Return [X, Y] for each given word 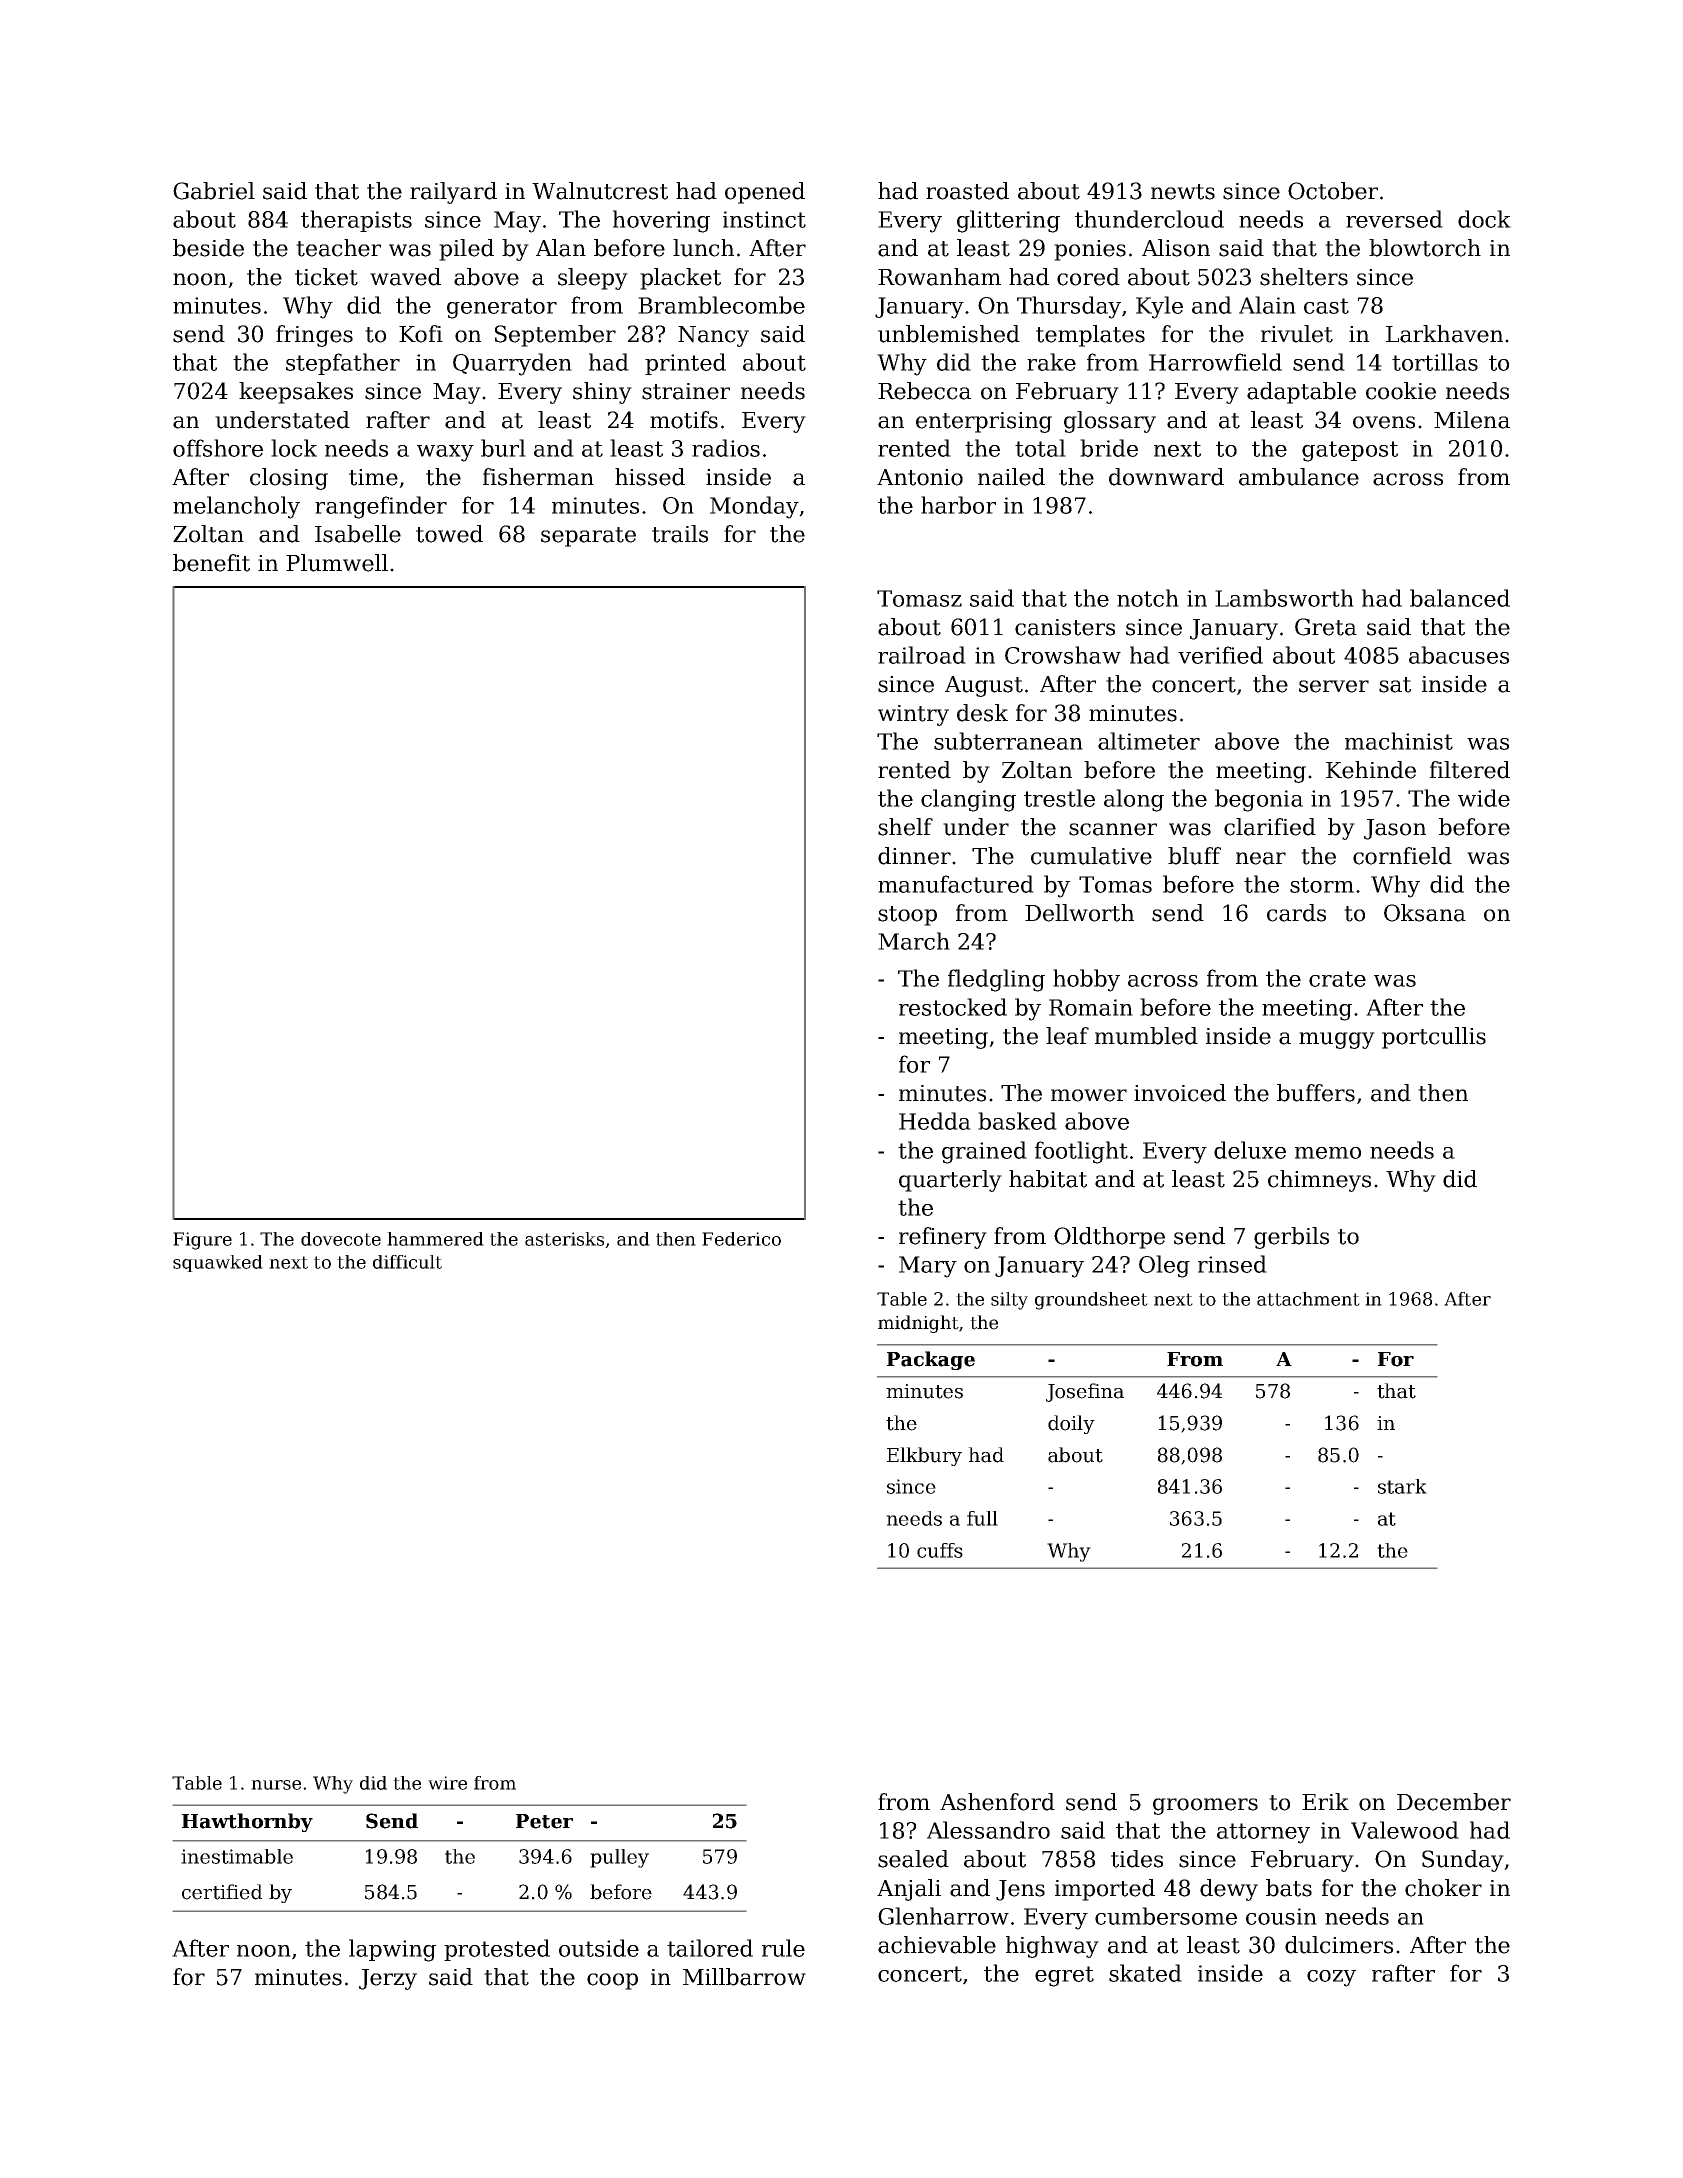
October [1333, 191]
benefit [211, 563]
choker [1443, 1888]
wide [1484, 798]
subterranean [1008, 741]
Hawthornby [247, 1822]
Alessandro [988, 1830]
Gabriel [214, 191]
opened [765, 193]
